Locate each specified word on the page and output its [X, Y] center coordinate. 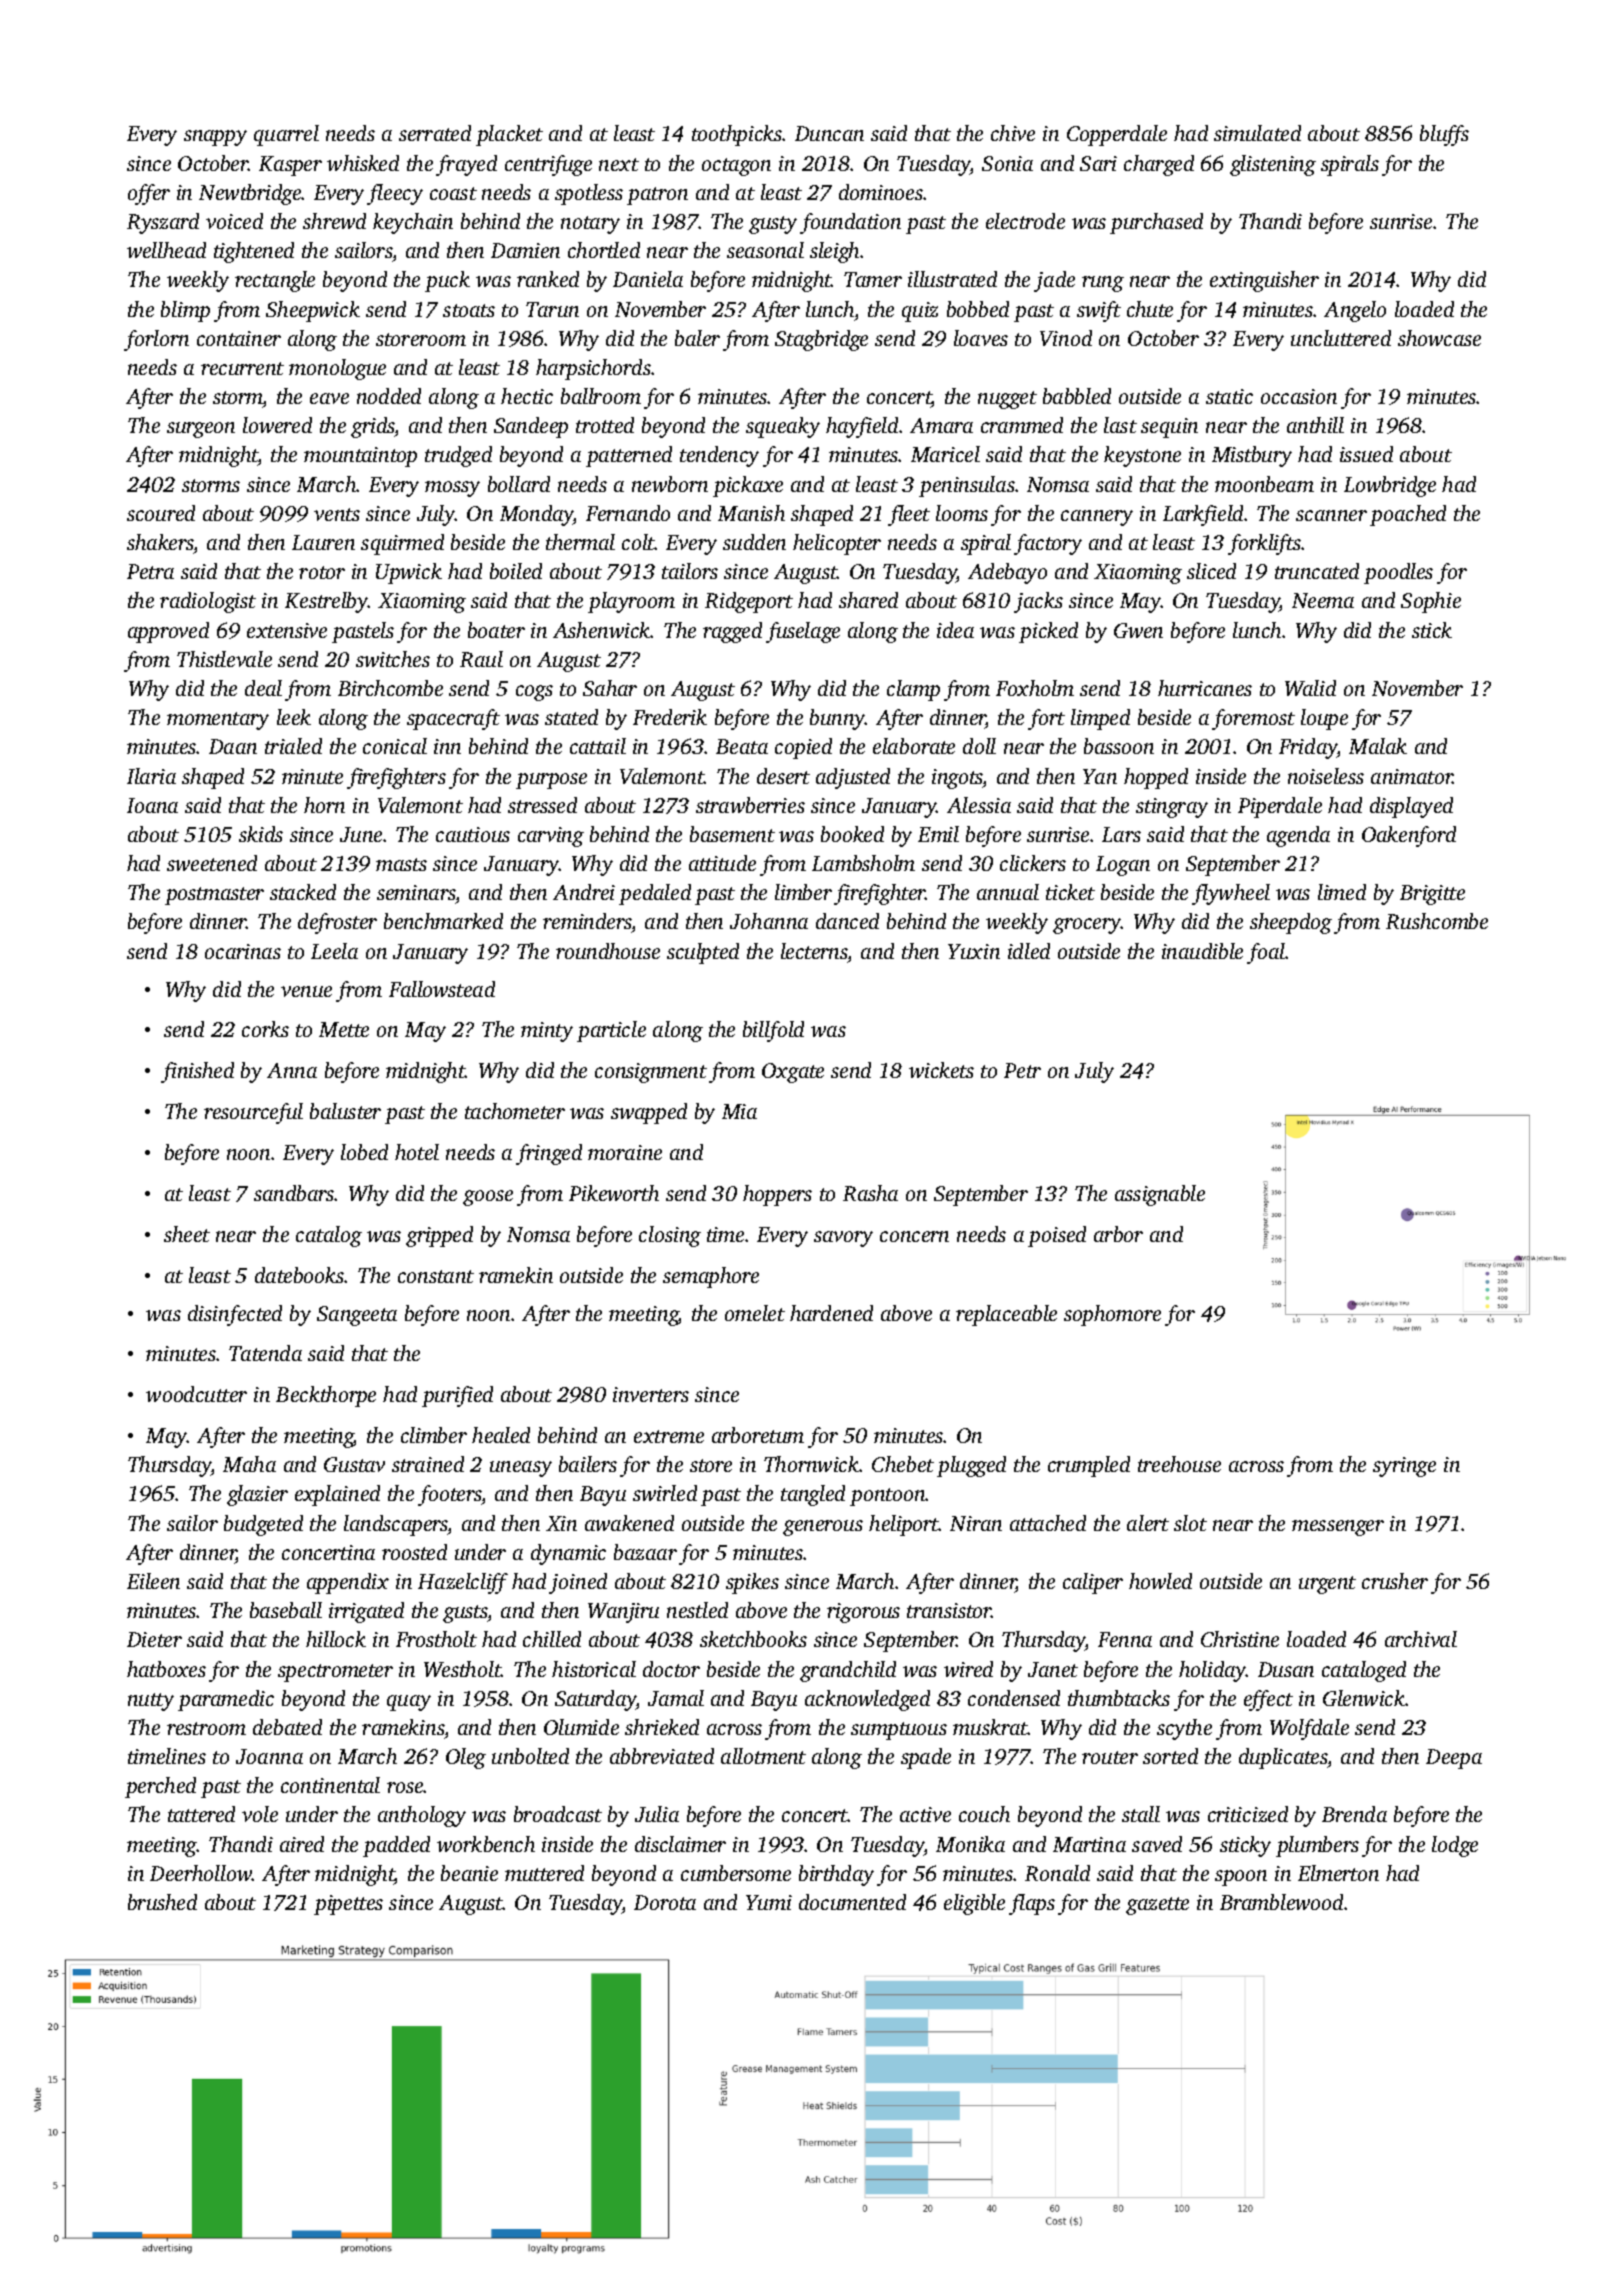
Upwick [409, 573]
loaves [981, 338]
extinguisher [1264, 281]
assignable [1160, 1195]
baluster [345, 1111]
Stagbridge [821, 340]
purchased [1156, 223]
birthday [836, 1875]
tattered [201, 1814]
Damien [525, 250]
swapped [649, 1113]
